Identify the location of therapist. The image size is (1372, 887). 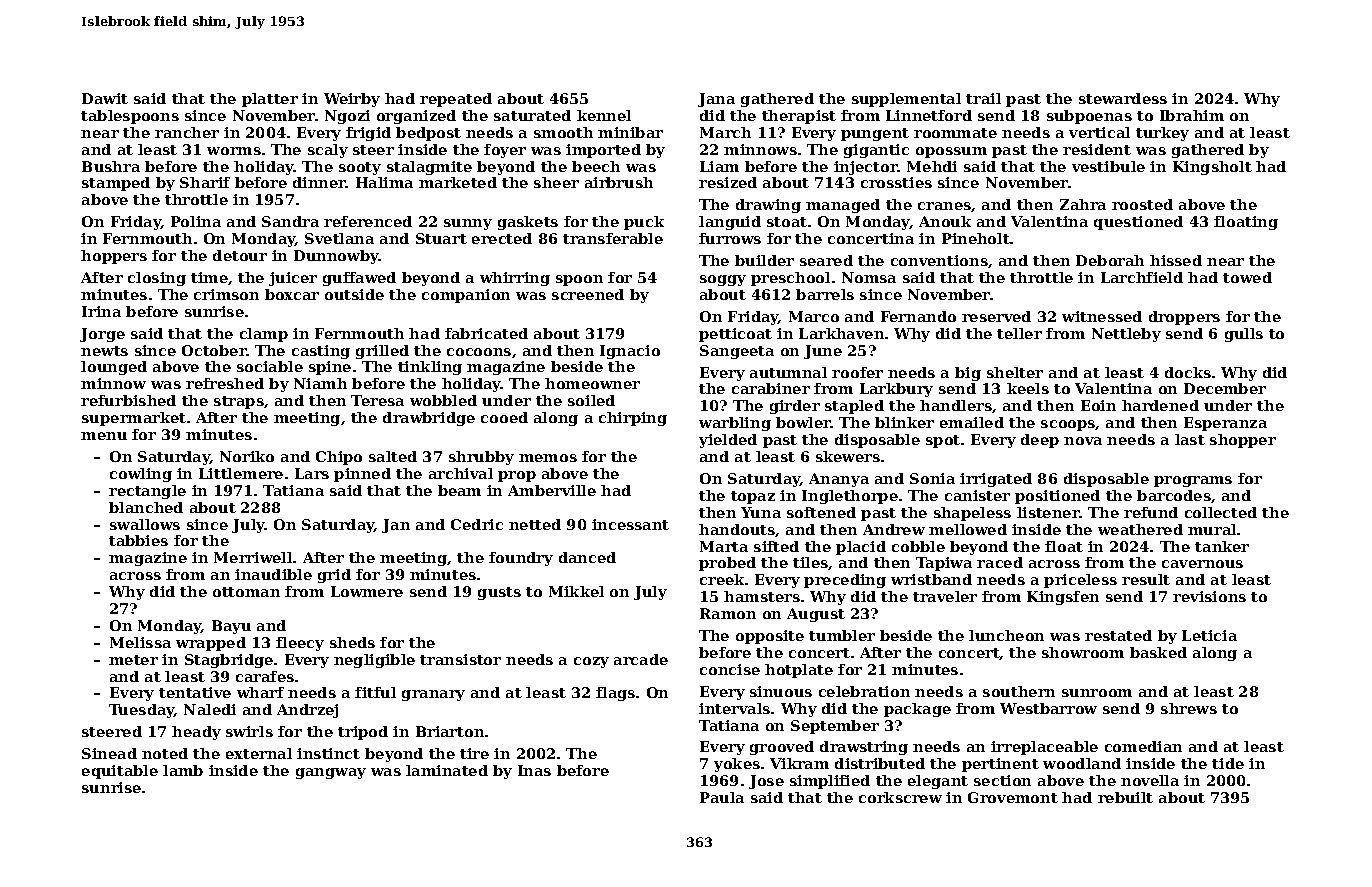
(799, 117).
